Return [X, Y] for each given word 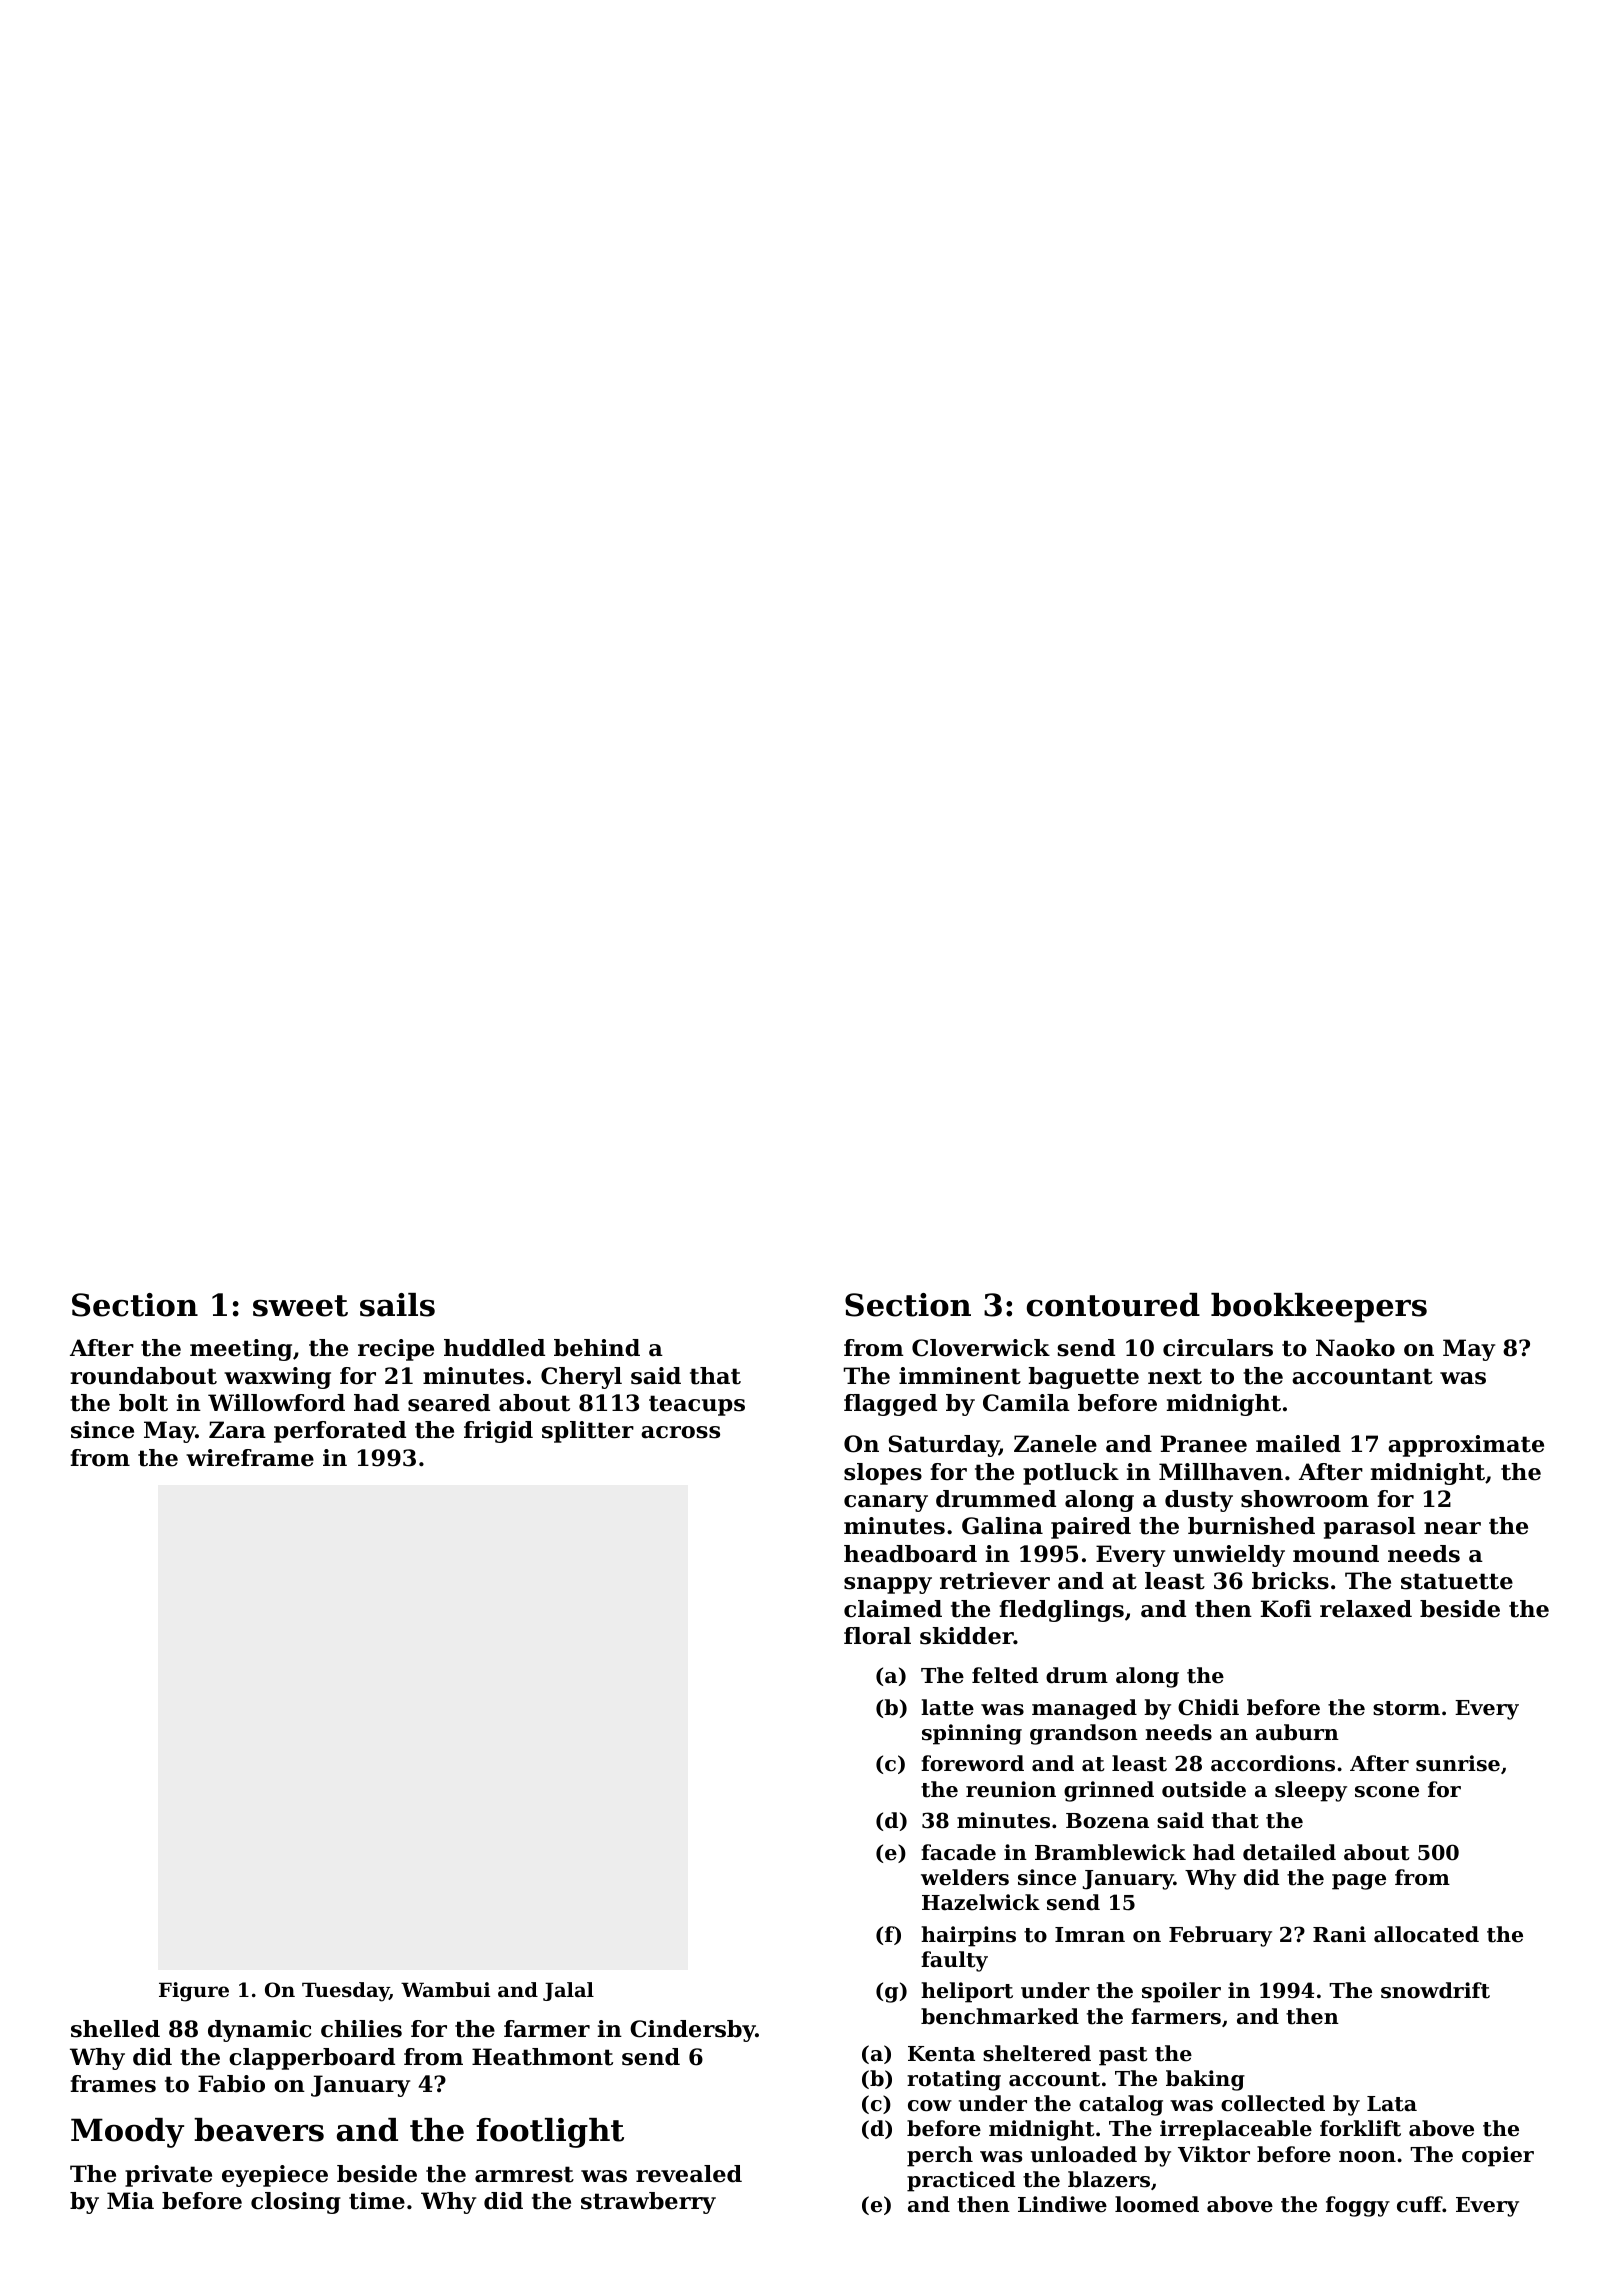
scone [1387, 1792]
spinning [972, 1734]
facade [958, 1852]
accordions [1273, 1763]
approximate [1466, 1446]
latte [947, 1707]
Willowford [276, 1403]
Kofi [1286, 1609]
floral [877, 1636]
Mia [130, 2201]
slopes [883, 1474]
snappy [888, 1585]
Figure [194, 1992]
